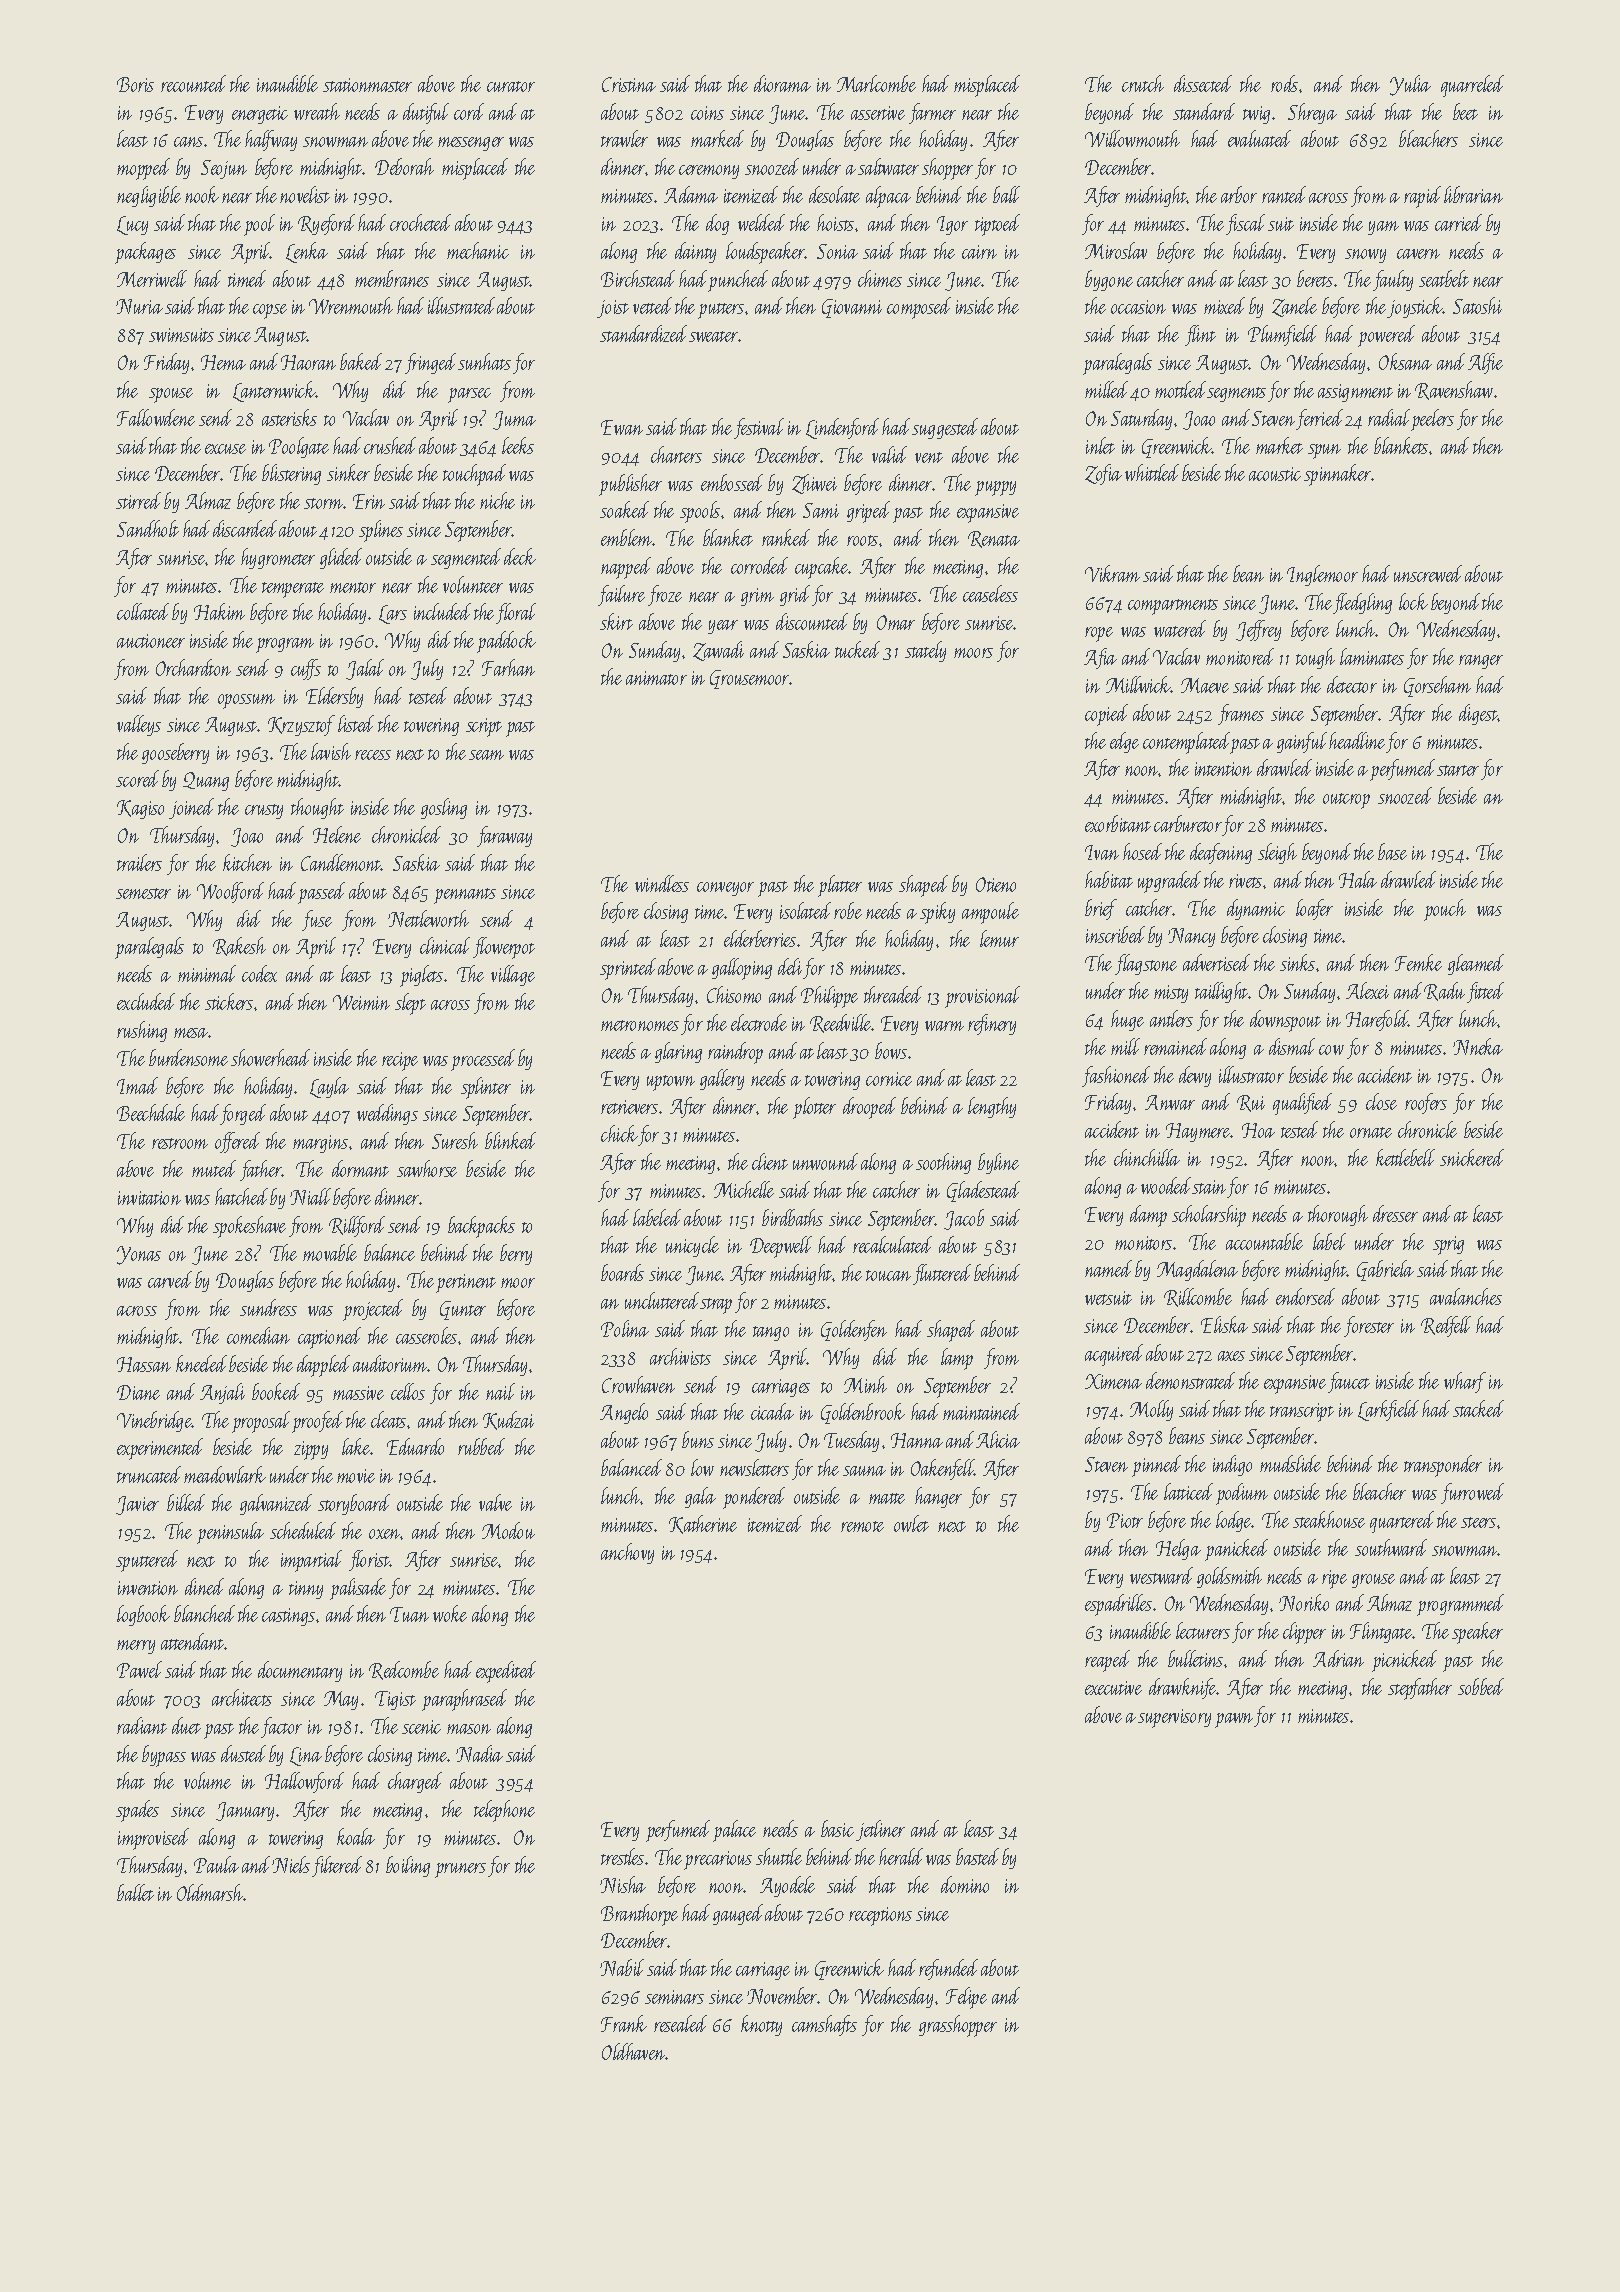 The height and width of the image is (2292, 1620). What do you see at coordinates (1302, 1104) in the image?
I see `qualified` at bounding box center [1302, 1104].
